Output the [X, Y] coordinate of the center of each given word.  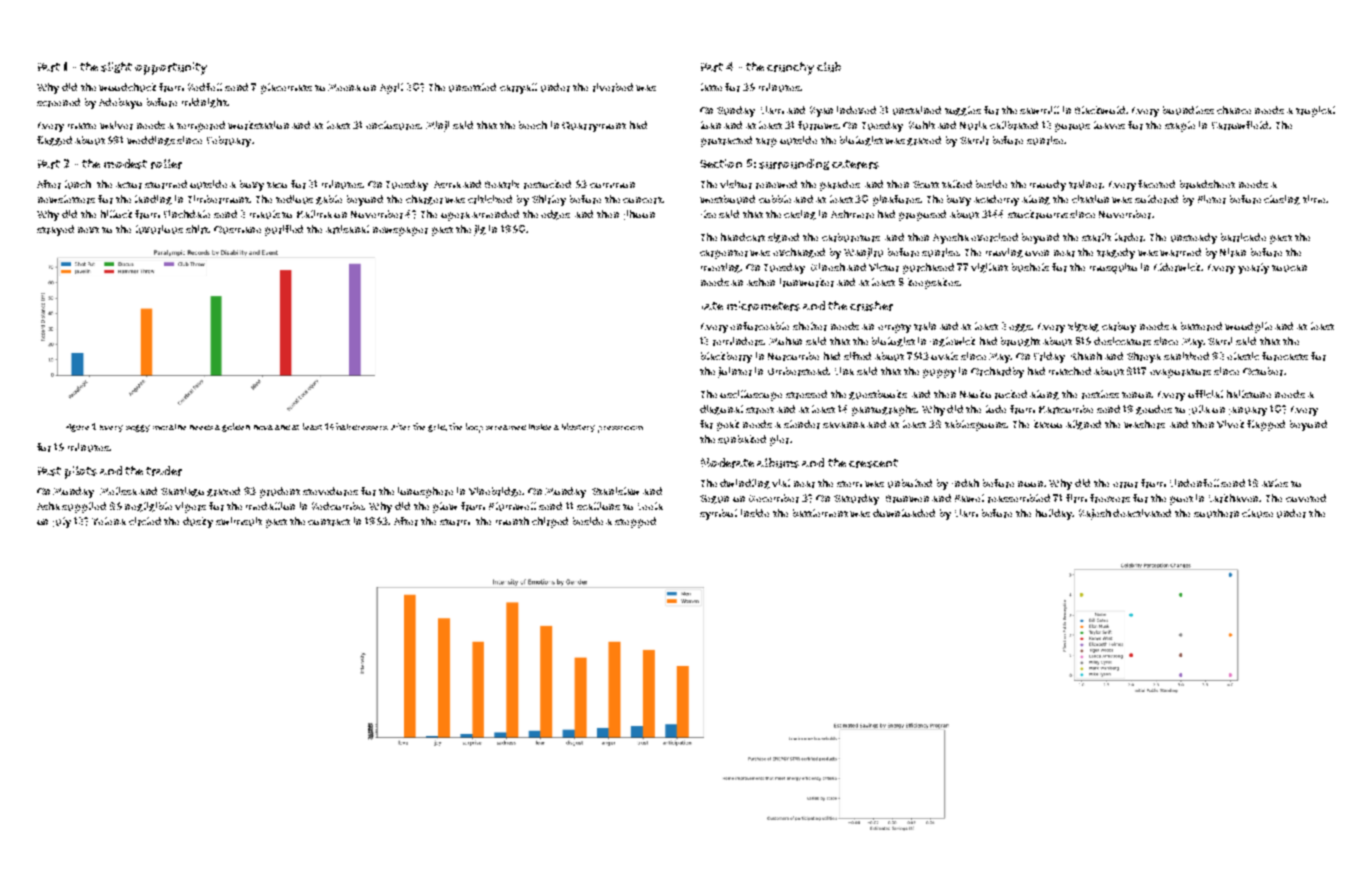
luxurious [159, 229]
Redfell [205, 87]
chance [1234, 110]
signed [783, 238]
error [1125, 485]
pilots [81, 472]
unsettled [472, 87]
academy [996, 200]
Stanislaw [615, 491]
